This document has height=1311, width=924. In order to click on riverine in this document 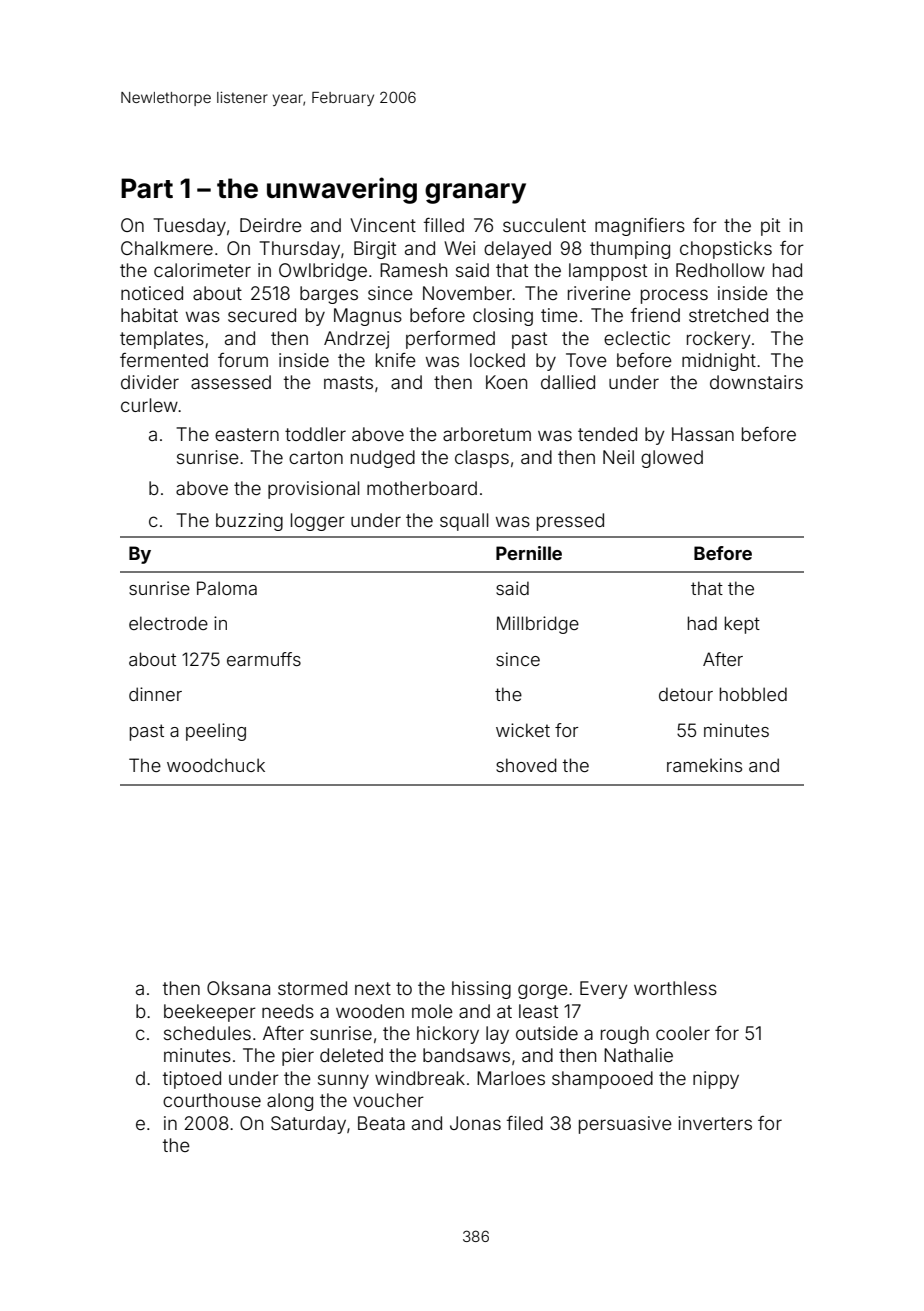, I will do `click(599, 293)`.
